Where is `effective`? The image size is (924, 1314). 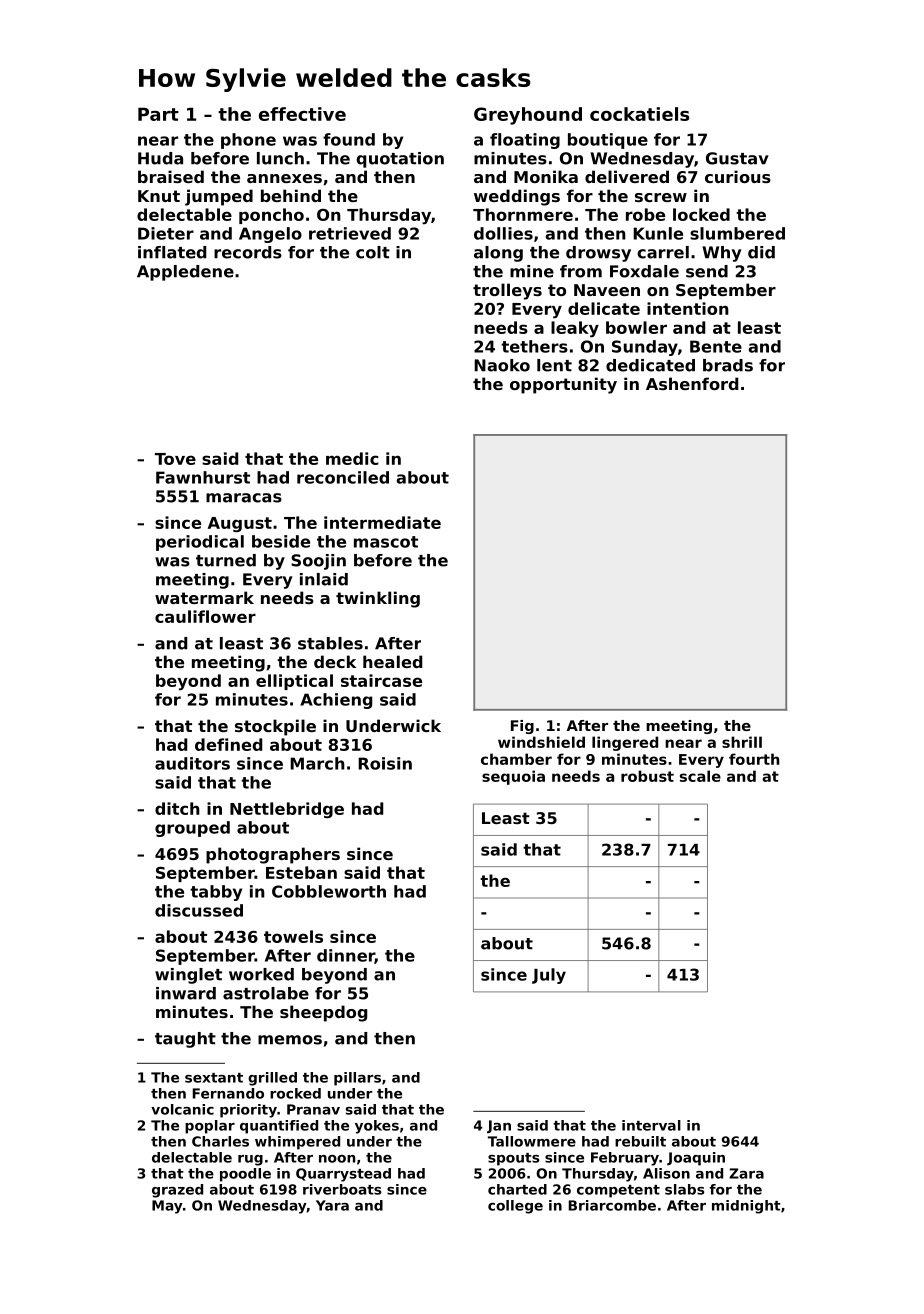
effective is located at coordinates (302, 114).
